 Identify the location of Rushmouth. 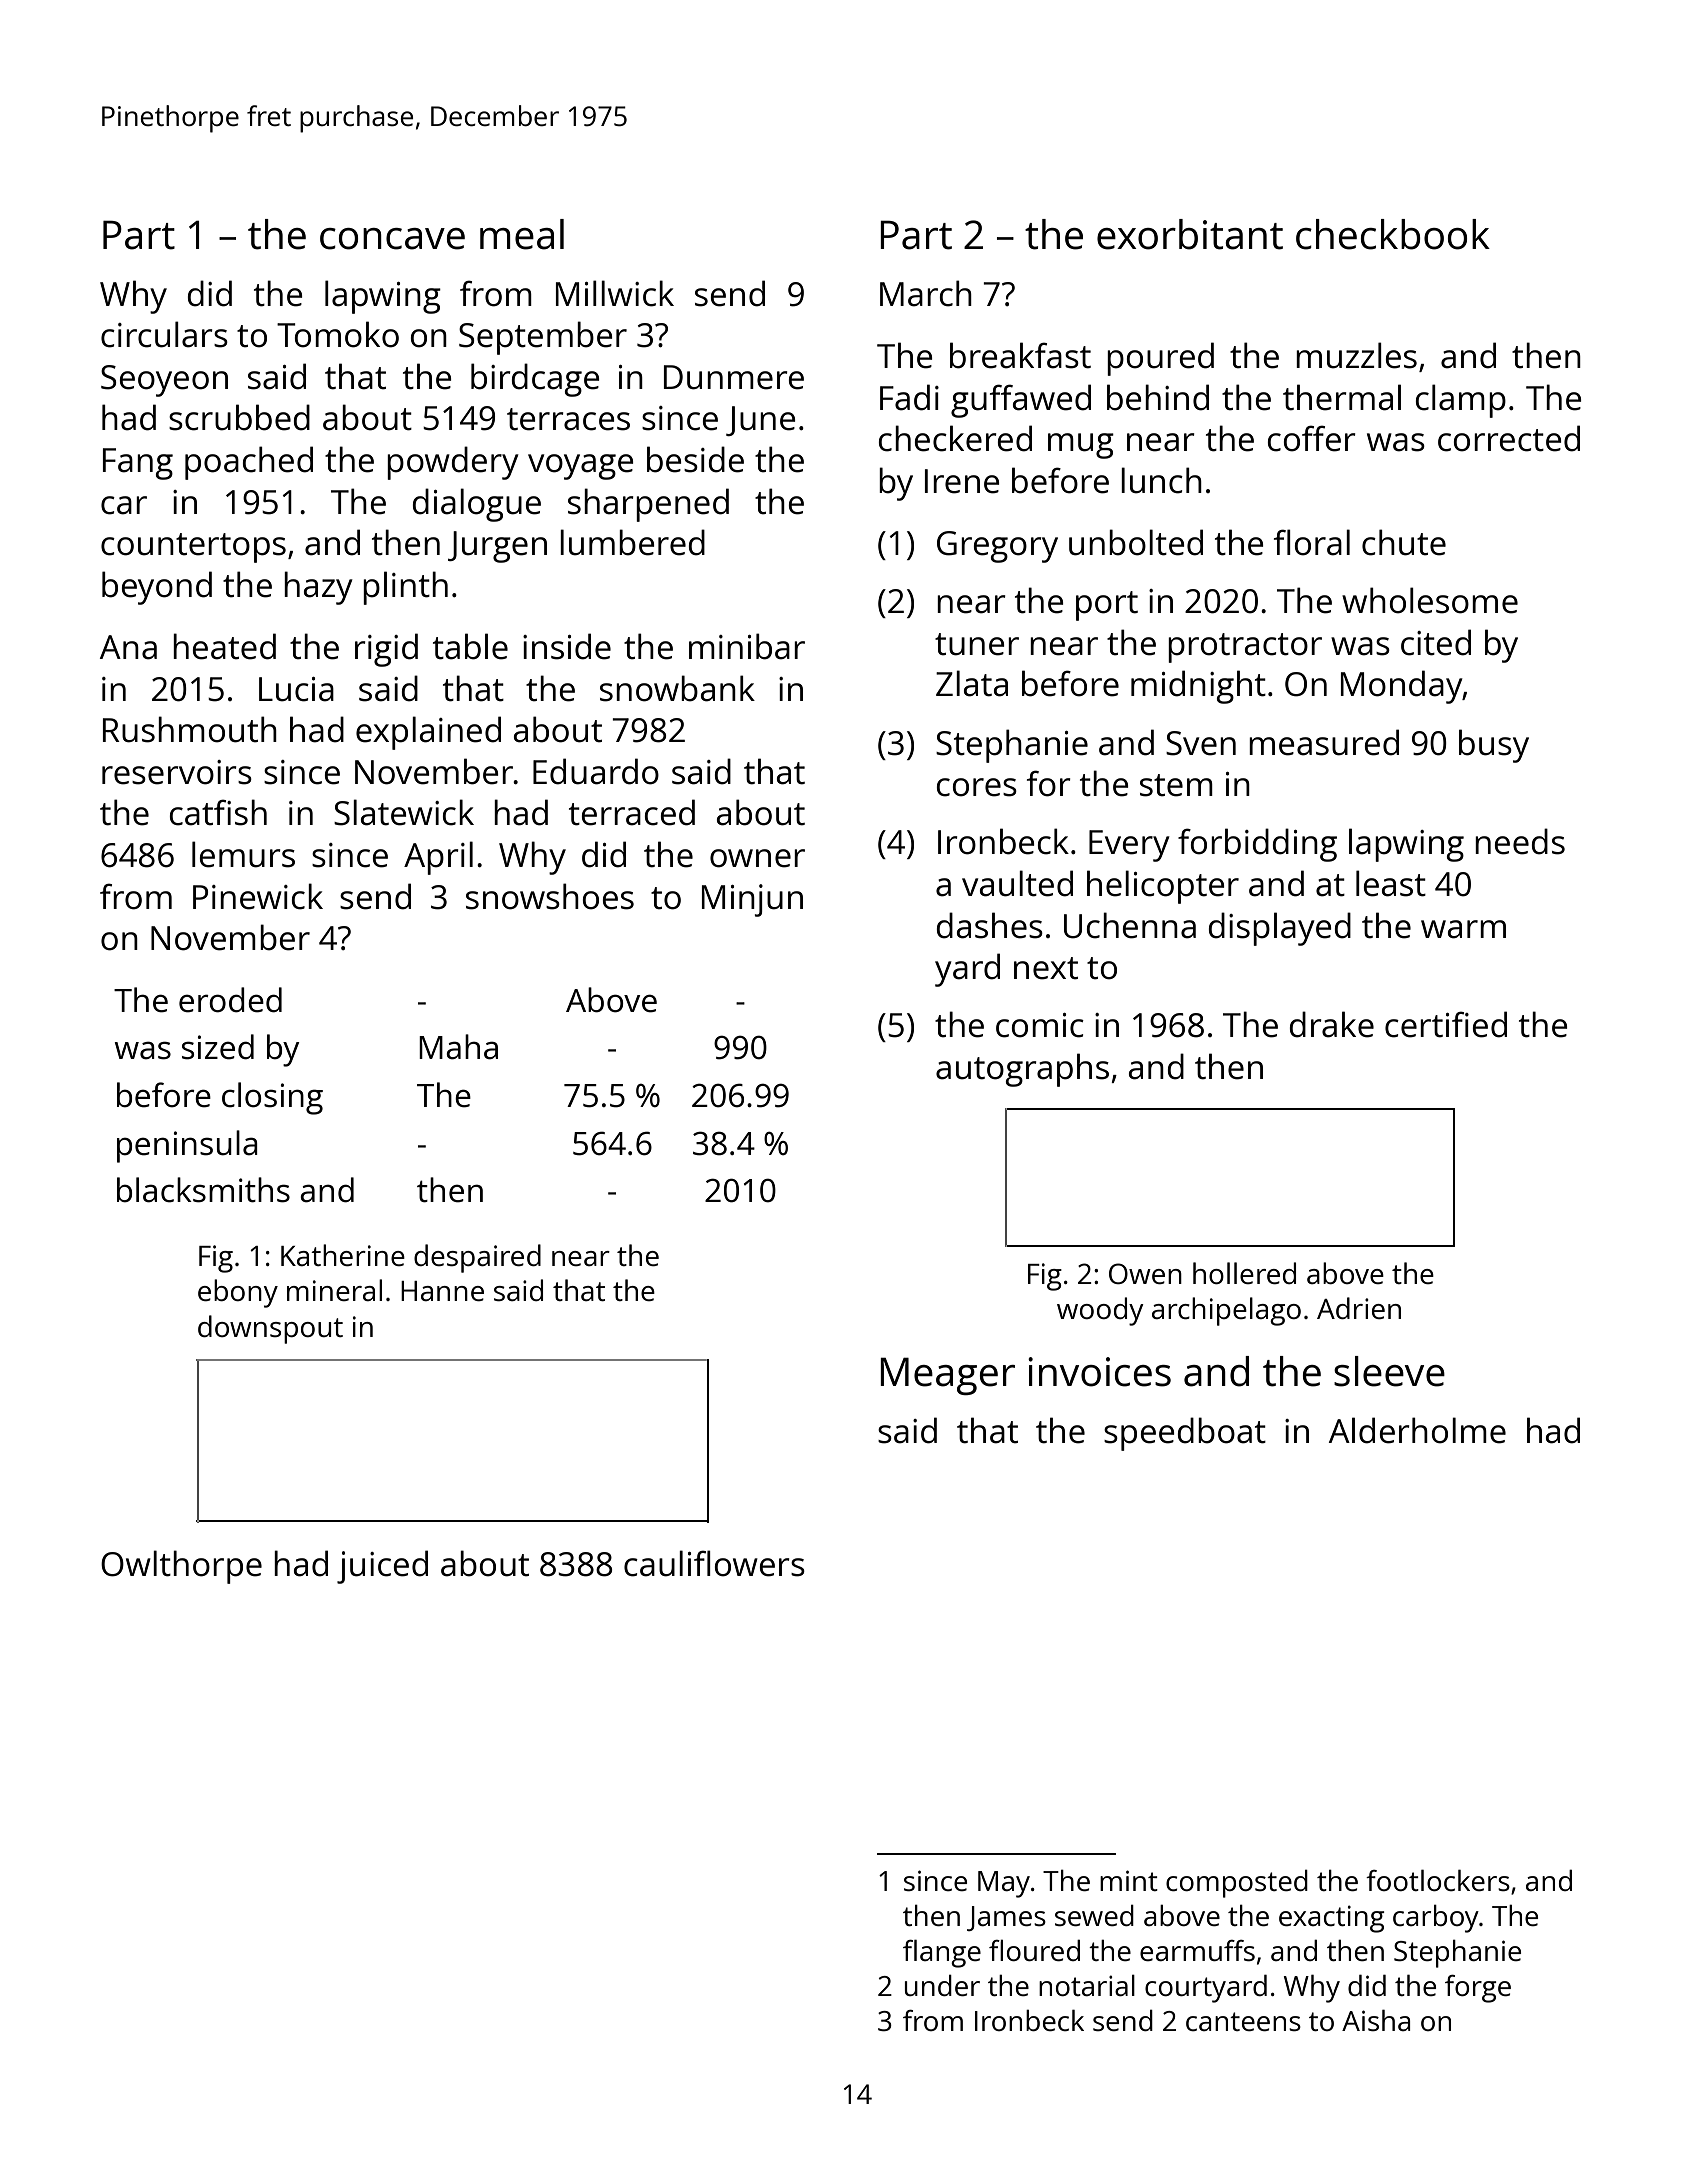
(190, 729).
